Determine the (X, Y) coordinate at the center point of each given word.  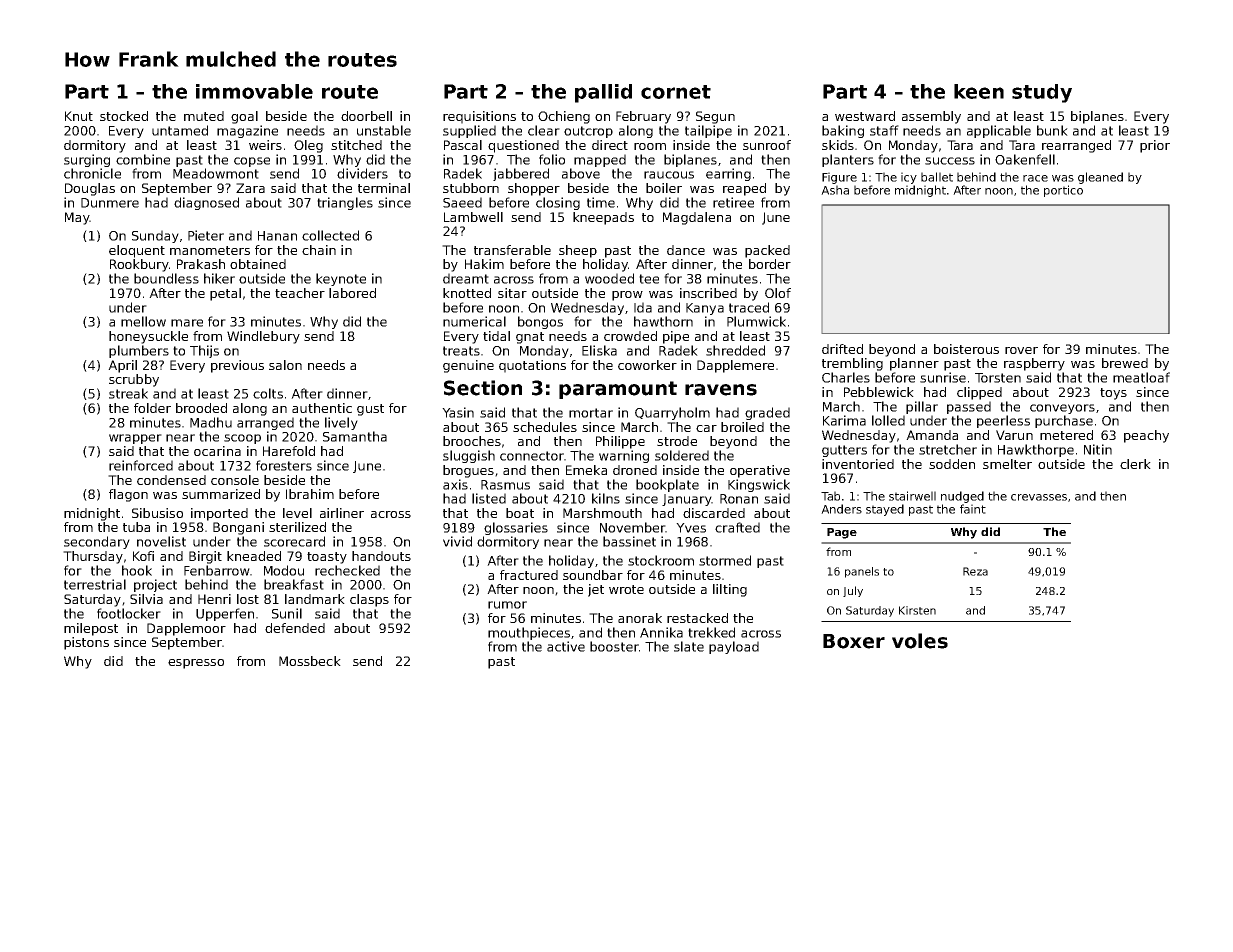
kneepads (603, 218)
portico (1063, 191)
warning (624, 456)
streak (128, 393)
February (643, 117)
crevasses (1039, 497)
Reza (975, 571)
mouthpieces (529, 633)
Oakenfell (1025, 159)
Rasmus (505, 485)
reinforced (141, 465)
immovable (254, 91)
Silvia (146, 599)
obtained (258, 264)
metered (1066, 435)
